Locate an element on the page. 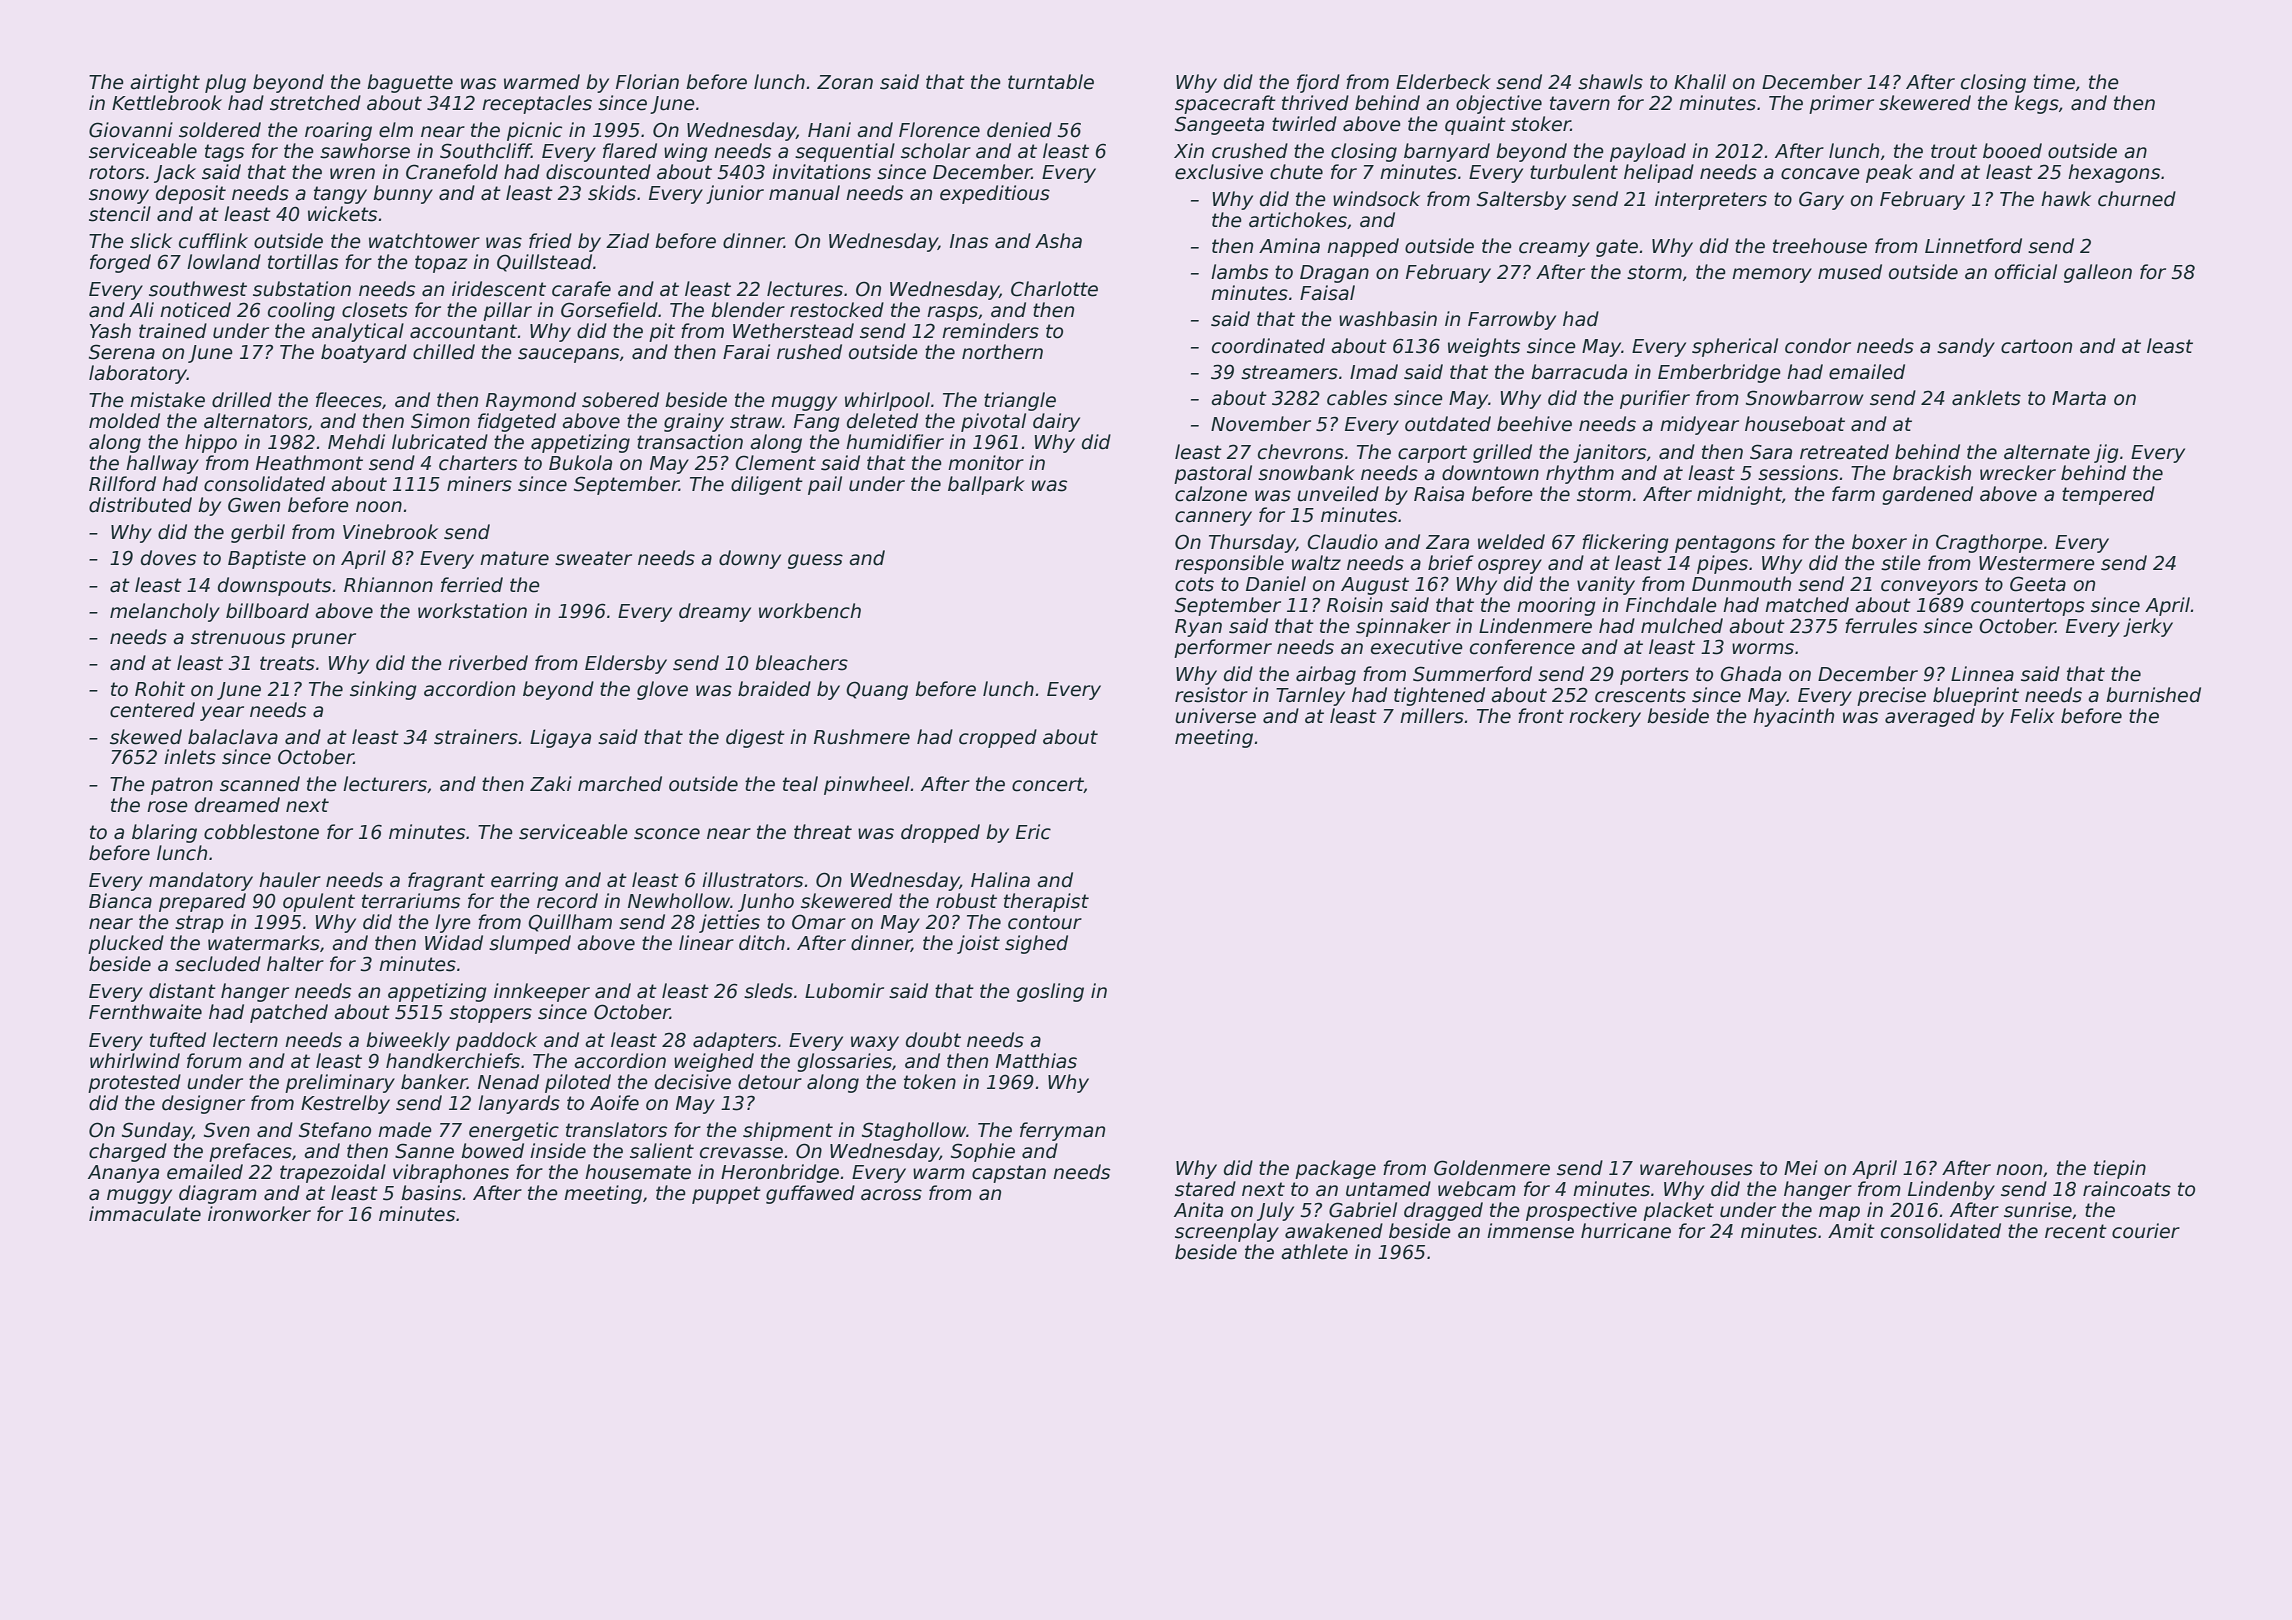 Image resolution: width=2292 pixels, height=1620 pixels. centered is located at coordinates (152, 710).
